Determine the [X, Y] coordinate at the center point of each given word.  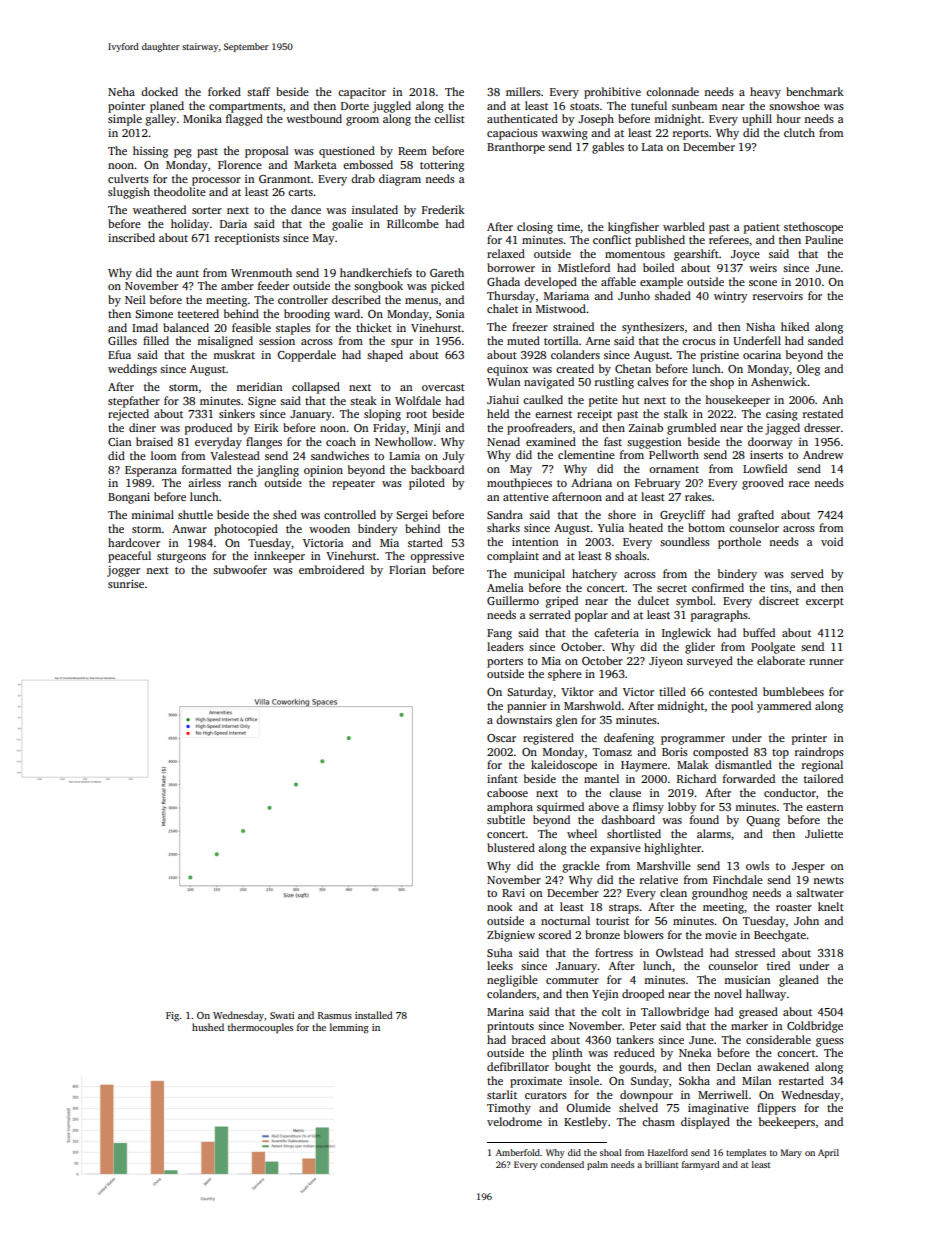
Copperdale [306, 356]
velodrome [514, 1121]
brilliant [661, 1164]
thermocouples [260, 1028]
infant [502, 778]
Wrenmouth [261, 272]
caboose [507, 792]
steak [363, 400]
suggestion [654, 443]
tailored [823, 778]
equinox [507, 370]
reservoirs [778, 296]
